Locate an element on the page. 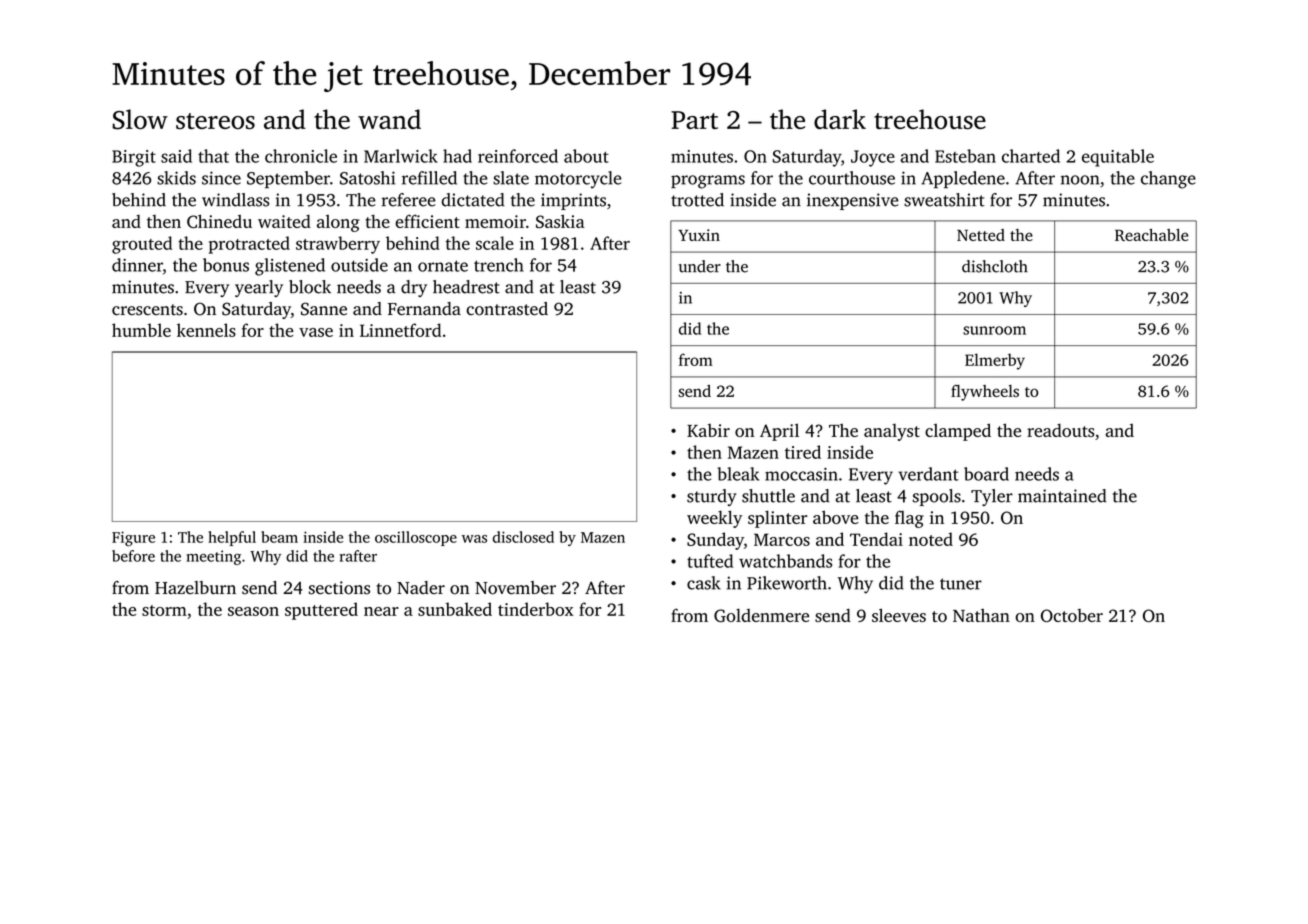  wand is located at coordinates (389, 119).
